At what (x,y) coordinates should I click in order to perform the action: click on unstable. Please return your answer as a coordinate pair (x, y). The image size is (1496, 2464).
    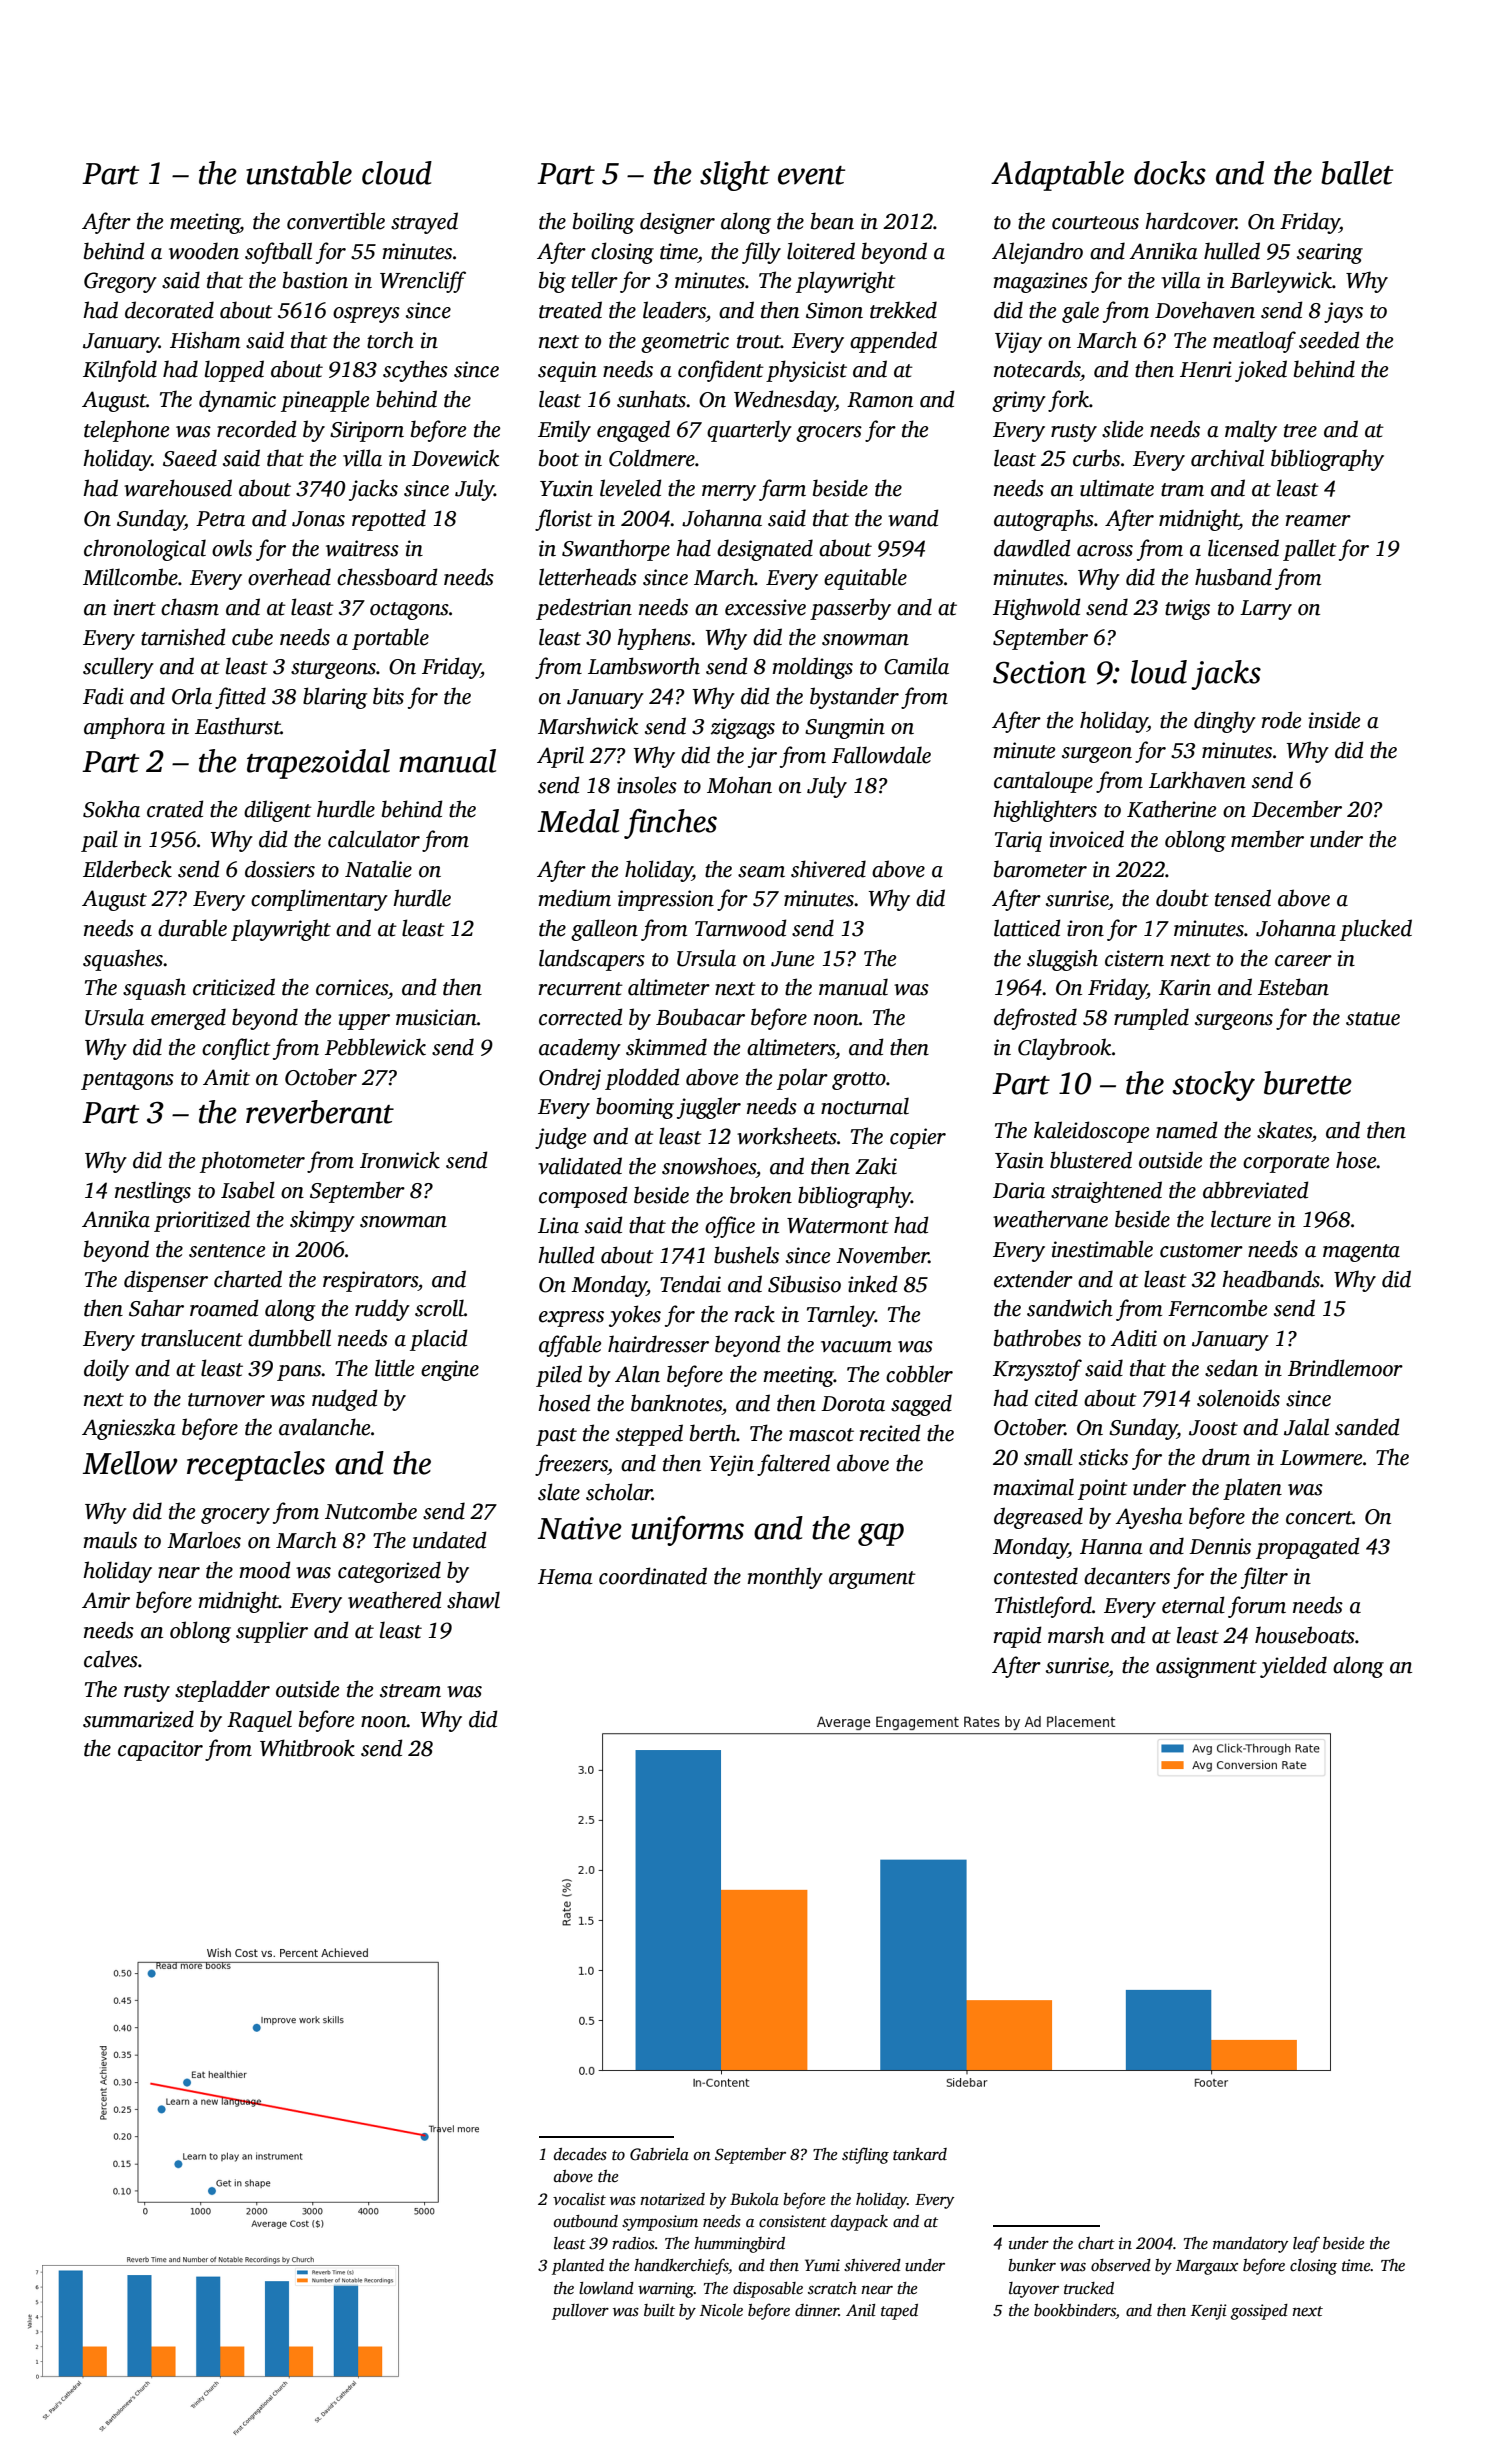
    Looking at the image, I should click on (299, 173).
